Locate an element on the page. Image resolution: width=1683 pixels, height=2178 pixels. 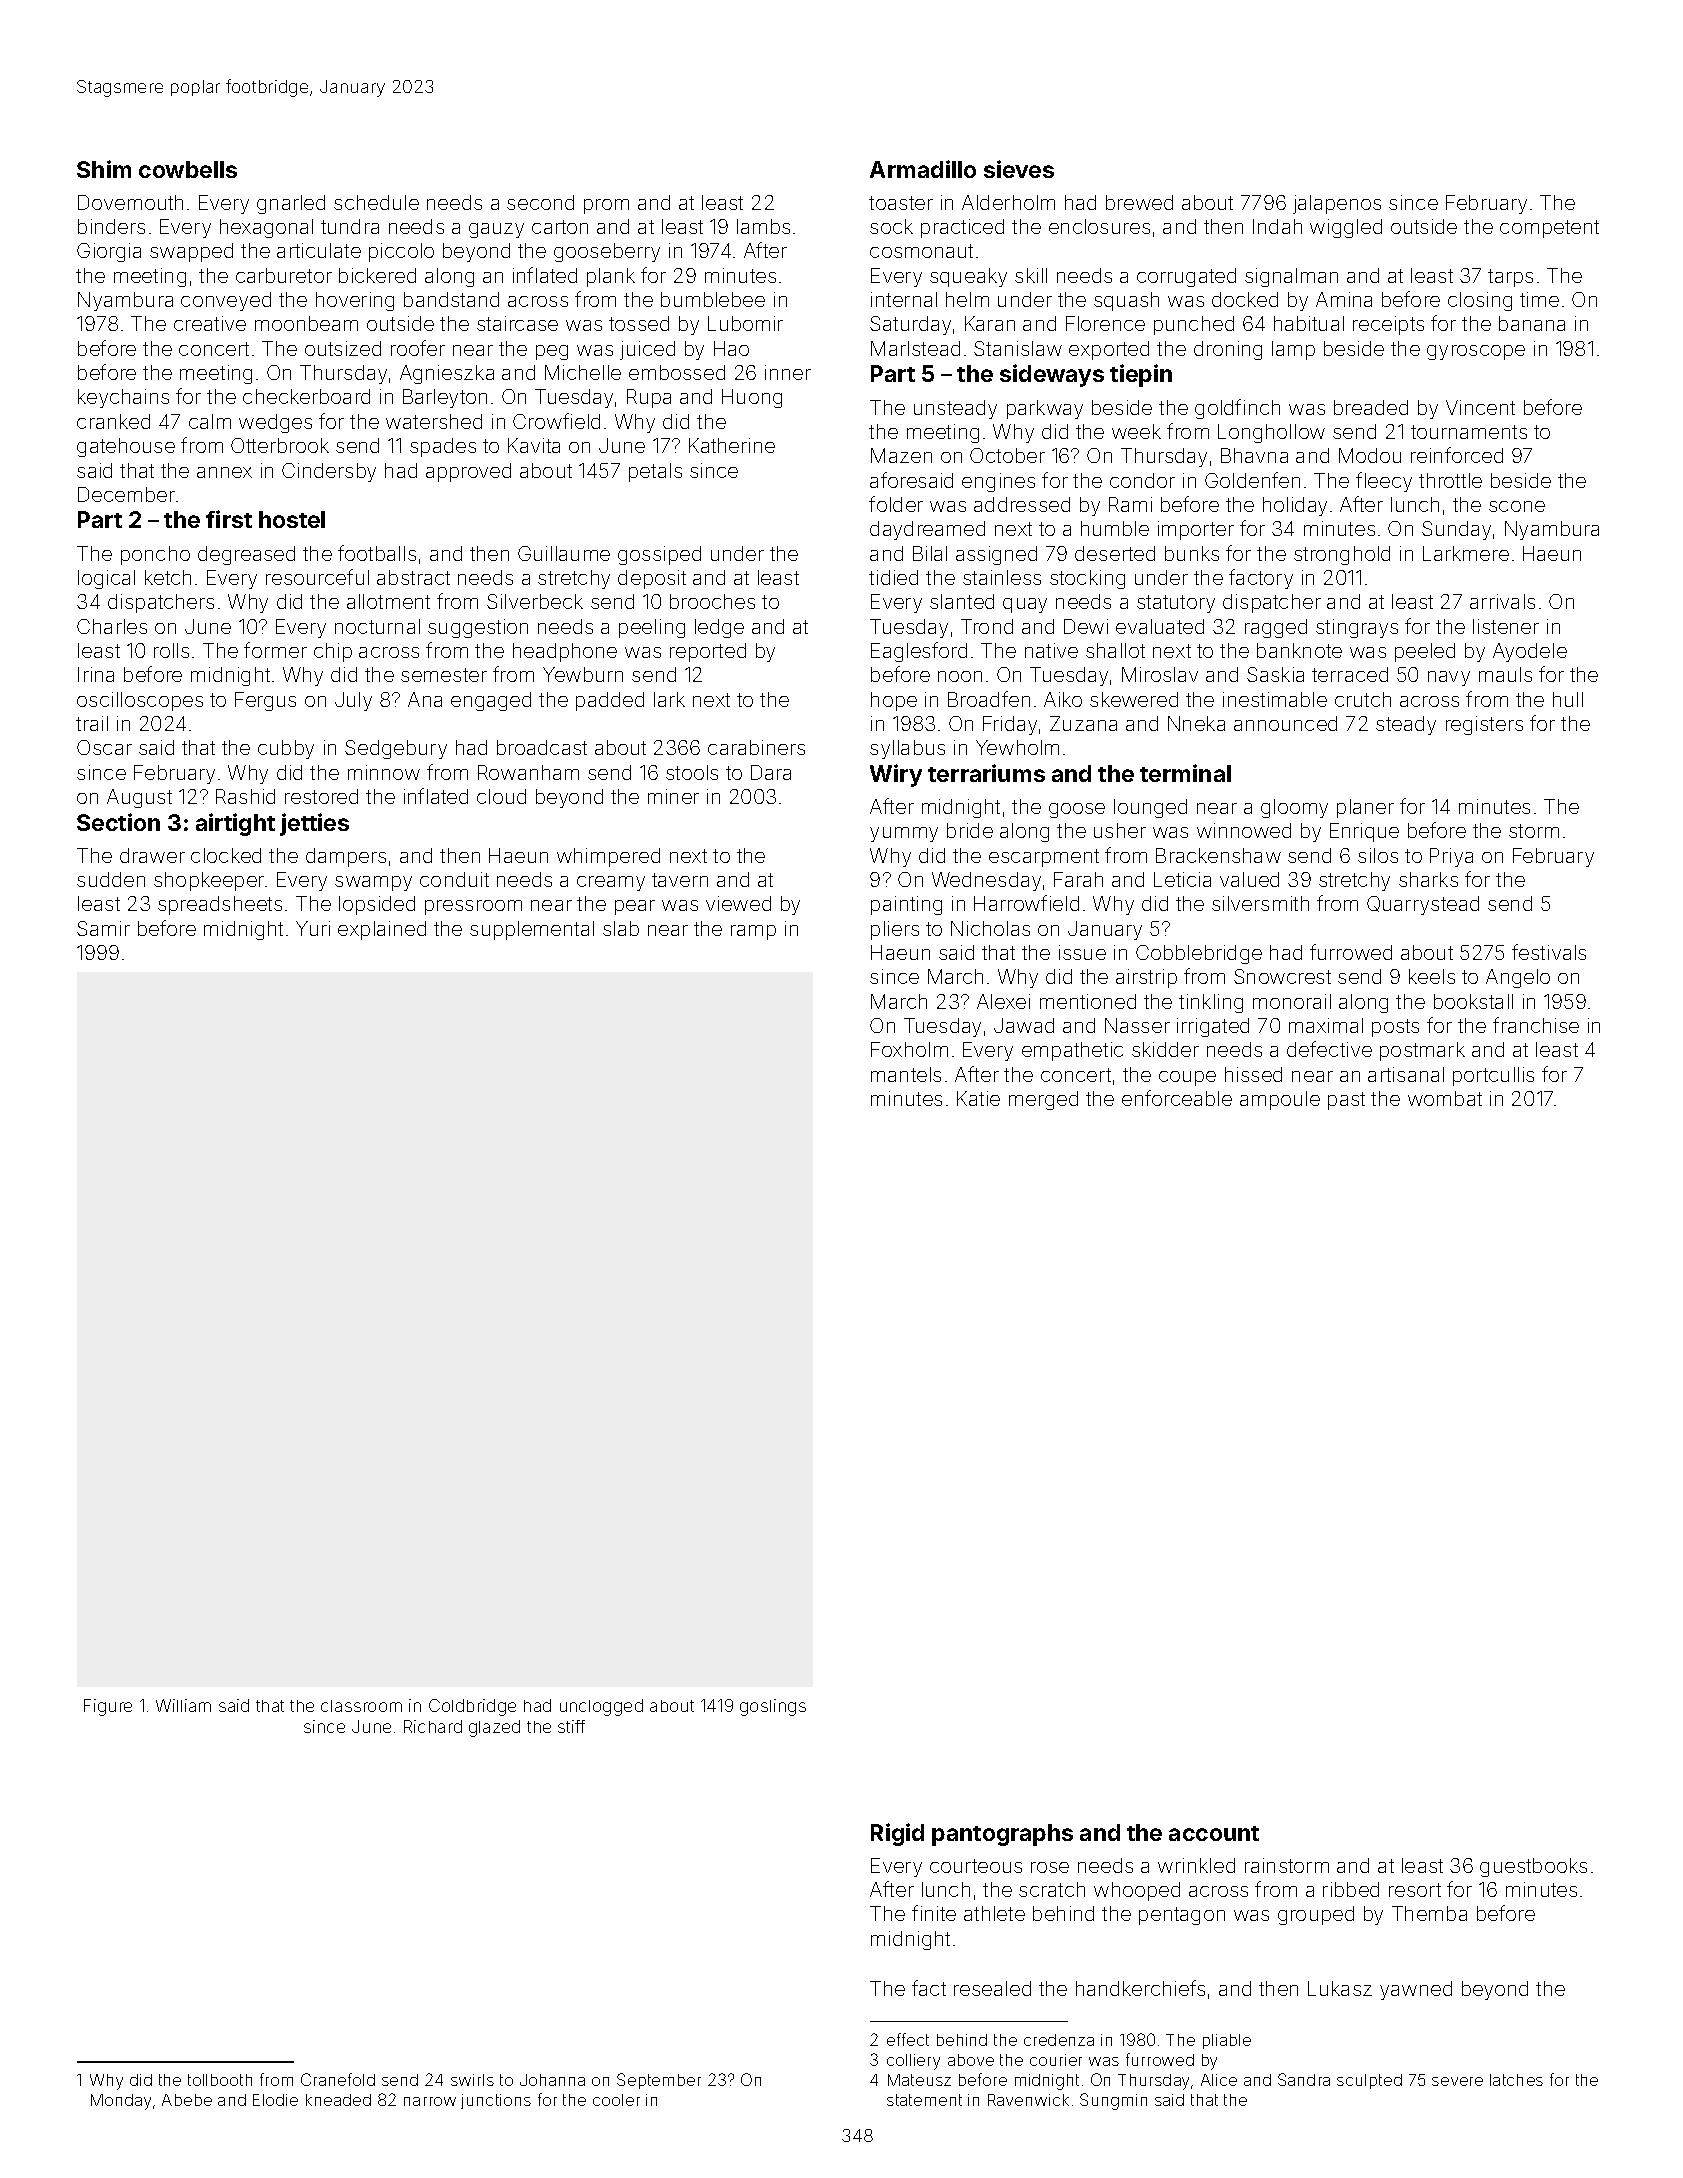
Katherine is located at coordinates (732, 445).
